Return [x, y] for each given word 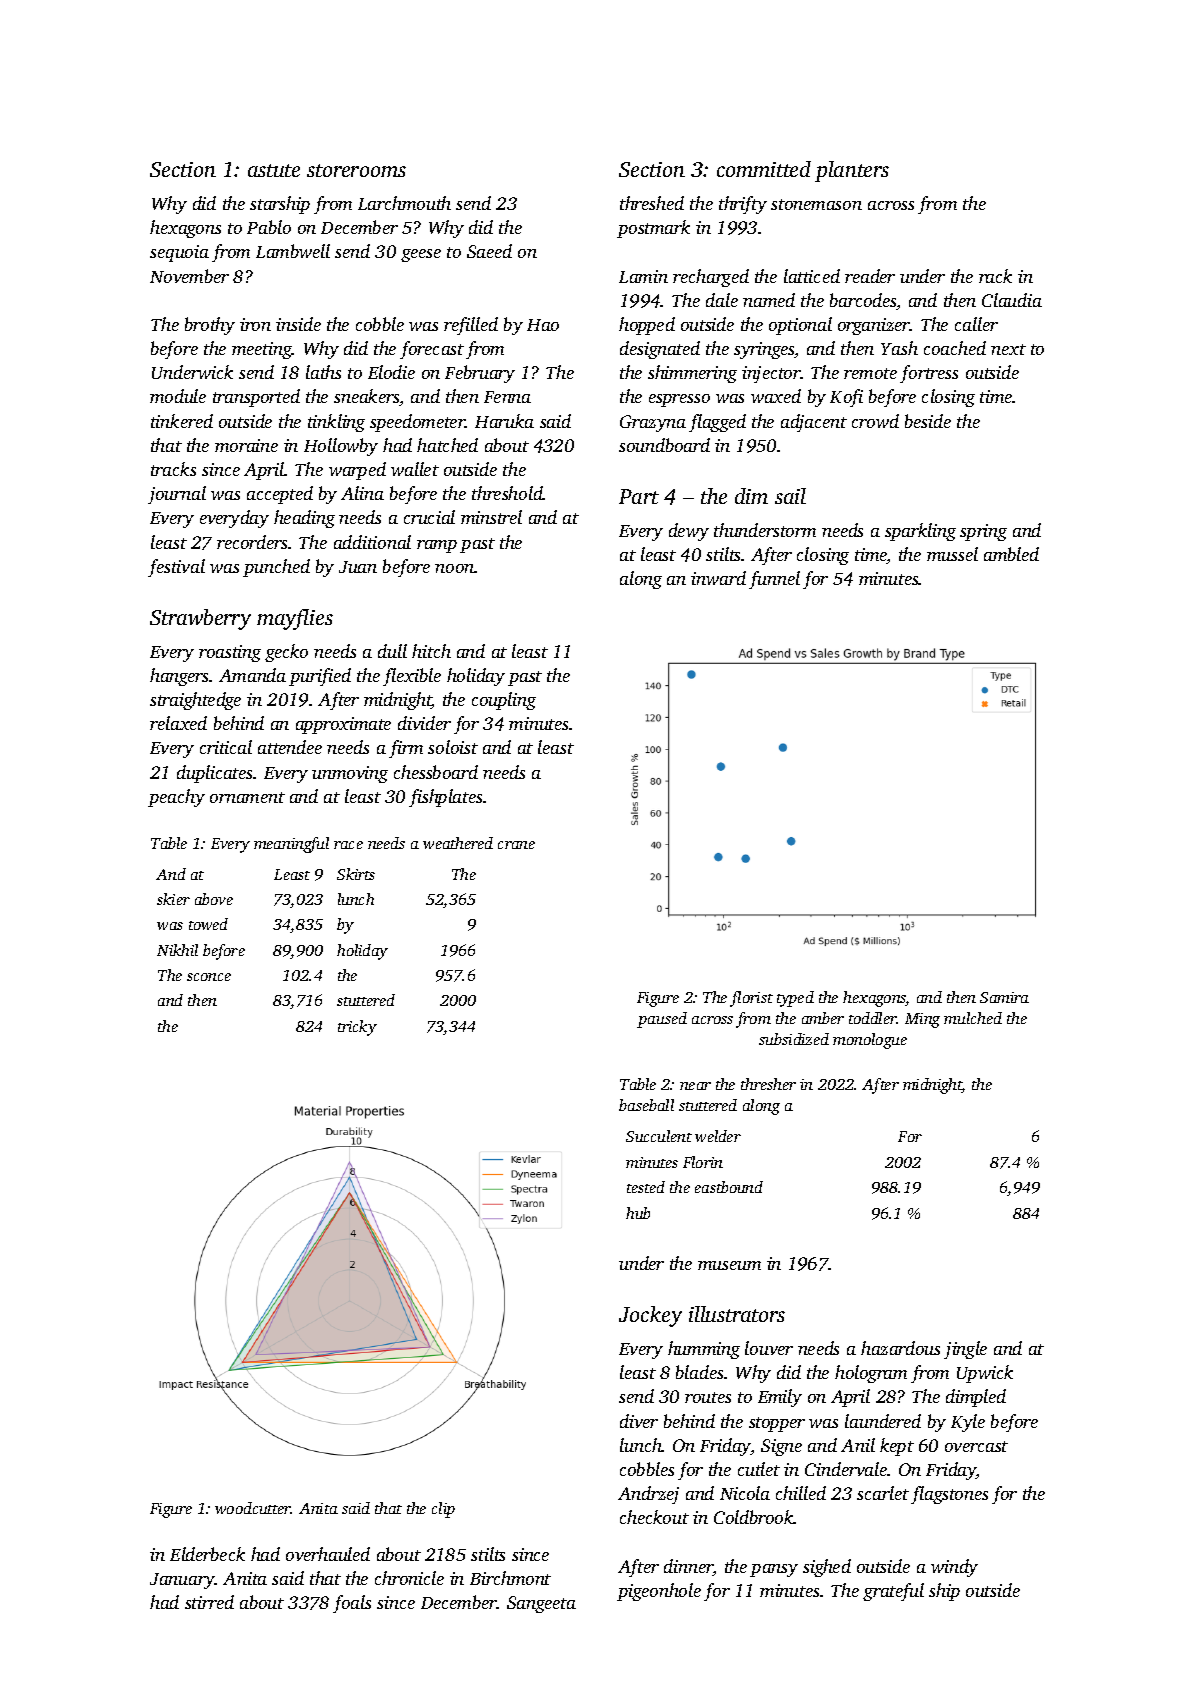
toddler [873, 1018]
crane [516, 845]
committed [764, 169]
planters [852, 171]
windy [954, 1568]
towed [208, 924]
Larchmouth [404, 203]
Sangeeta [541, 1604]
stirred [209, 1602]
